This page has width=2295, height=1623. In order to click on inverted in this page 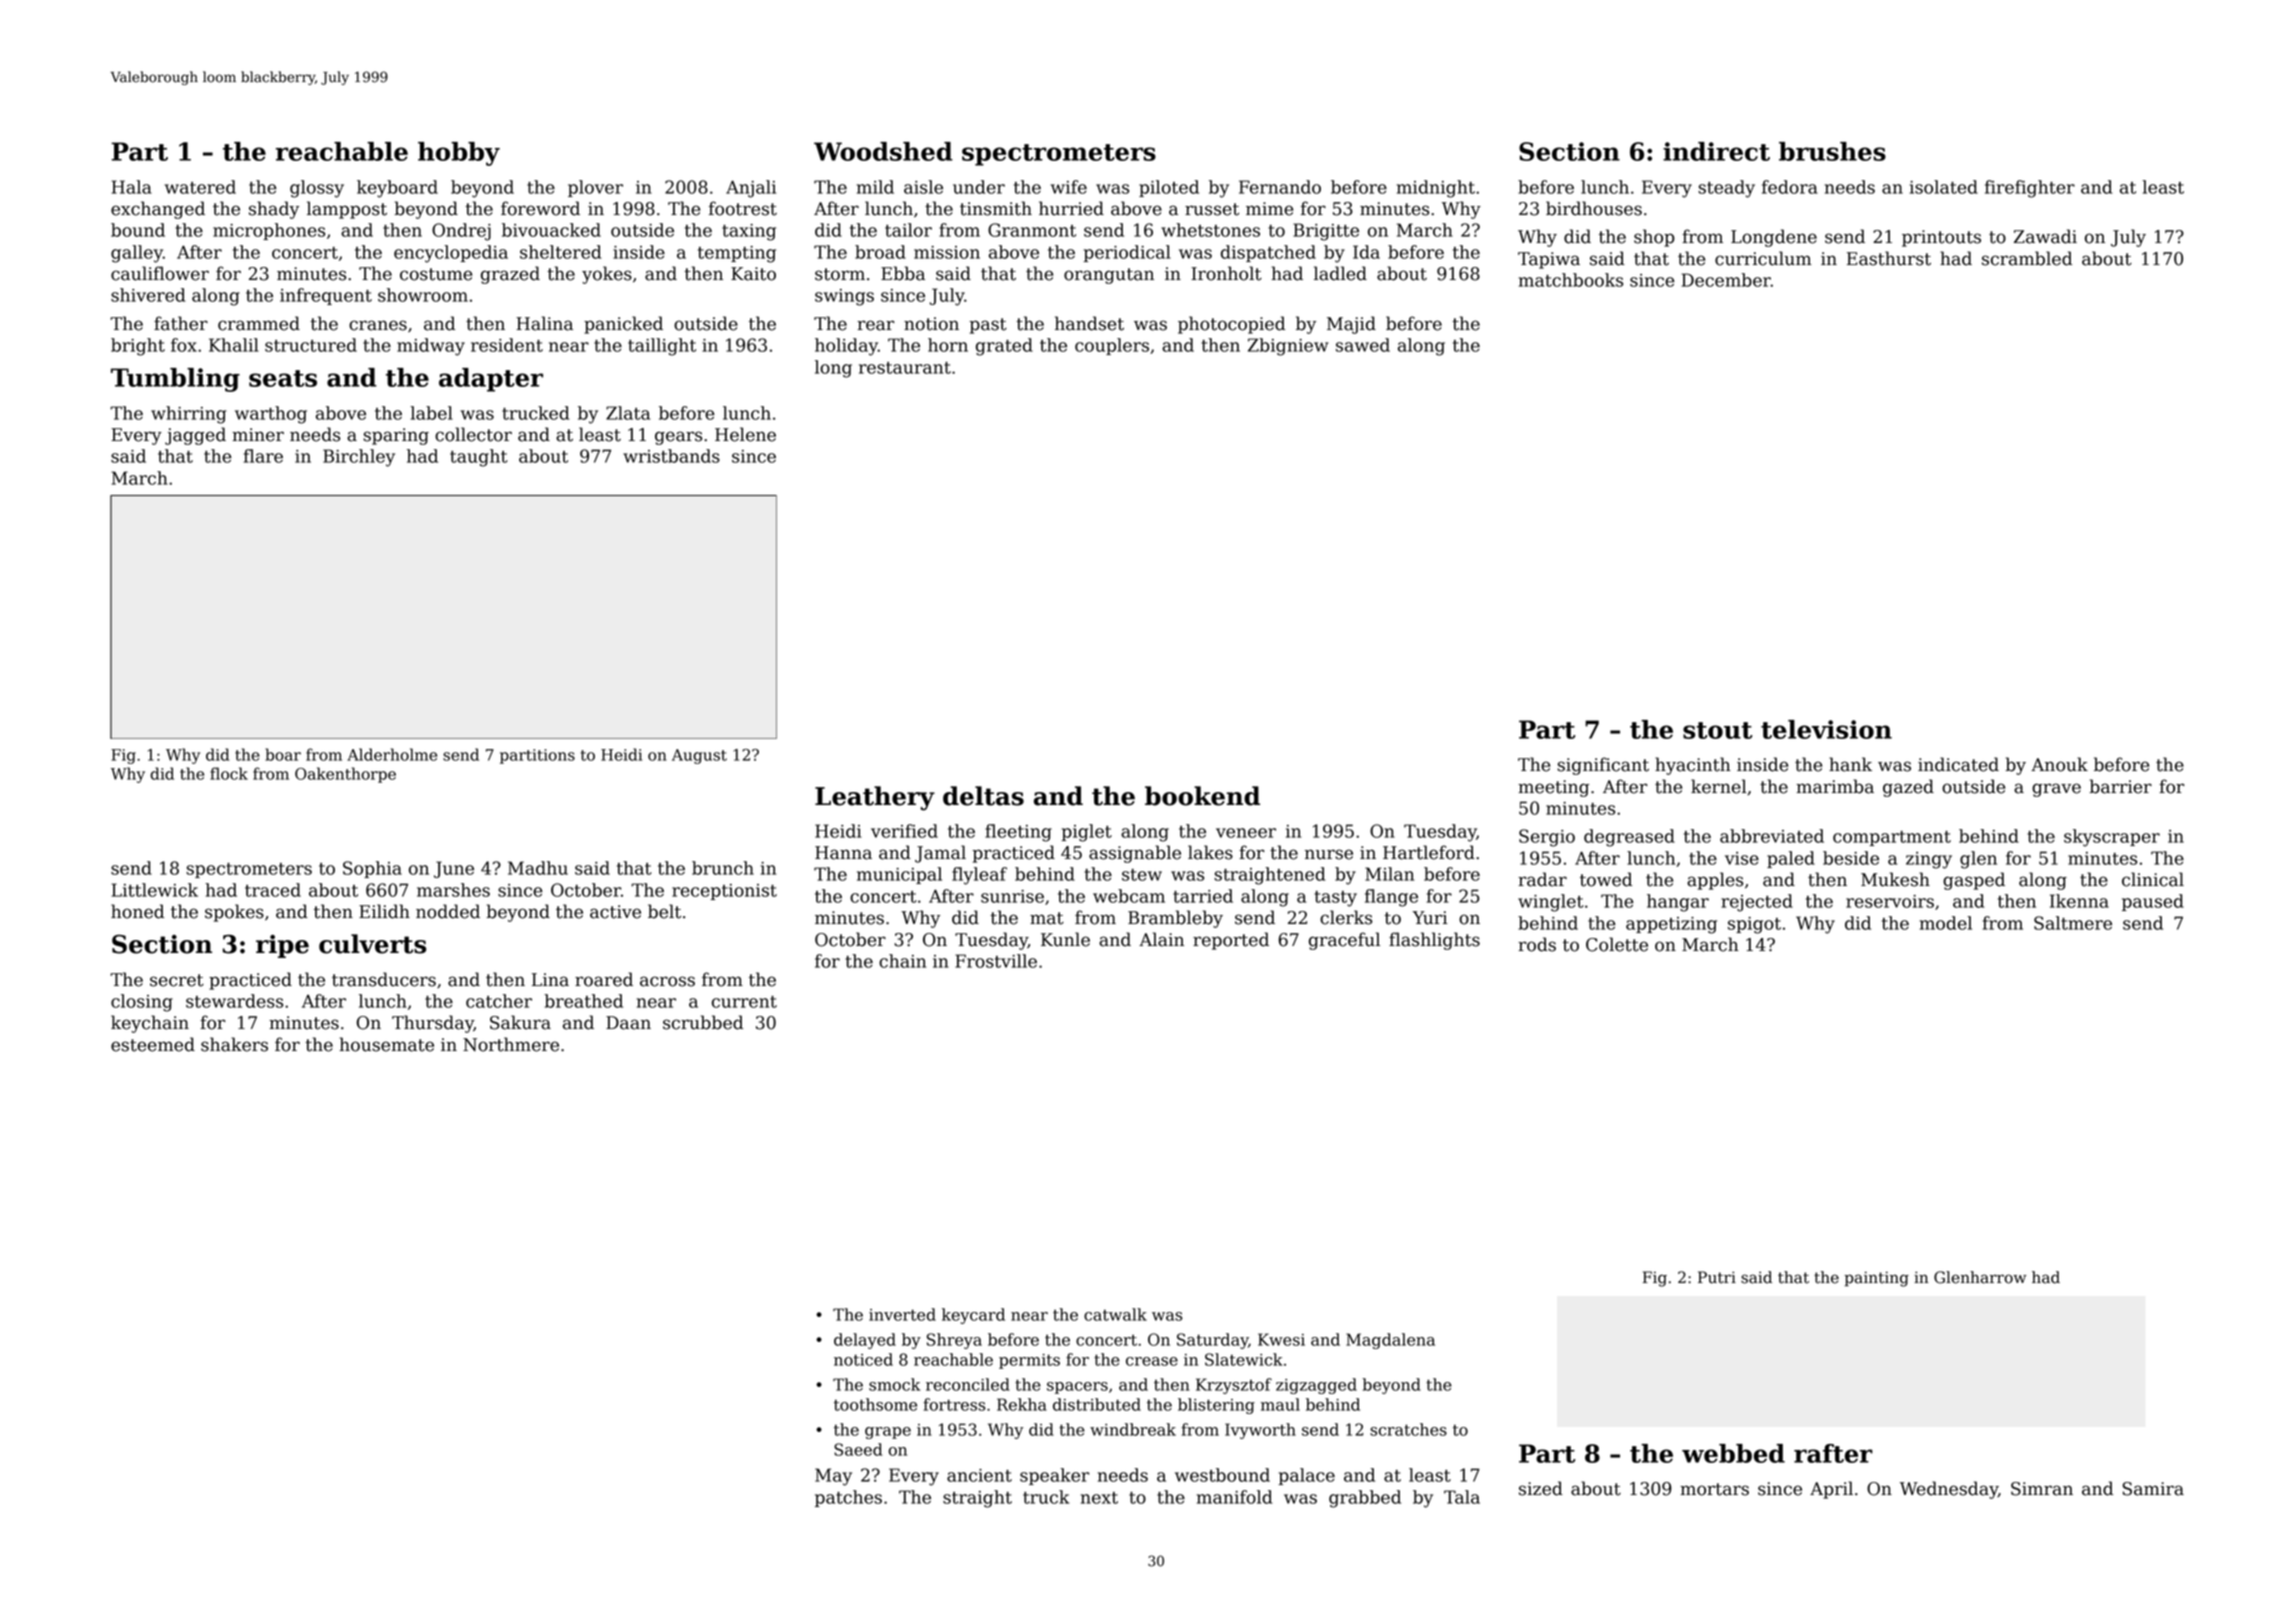, I will do `click(902, 1314)`.
